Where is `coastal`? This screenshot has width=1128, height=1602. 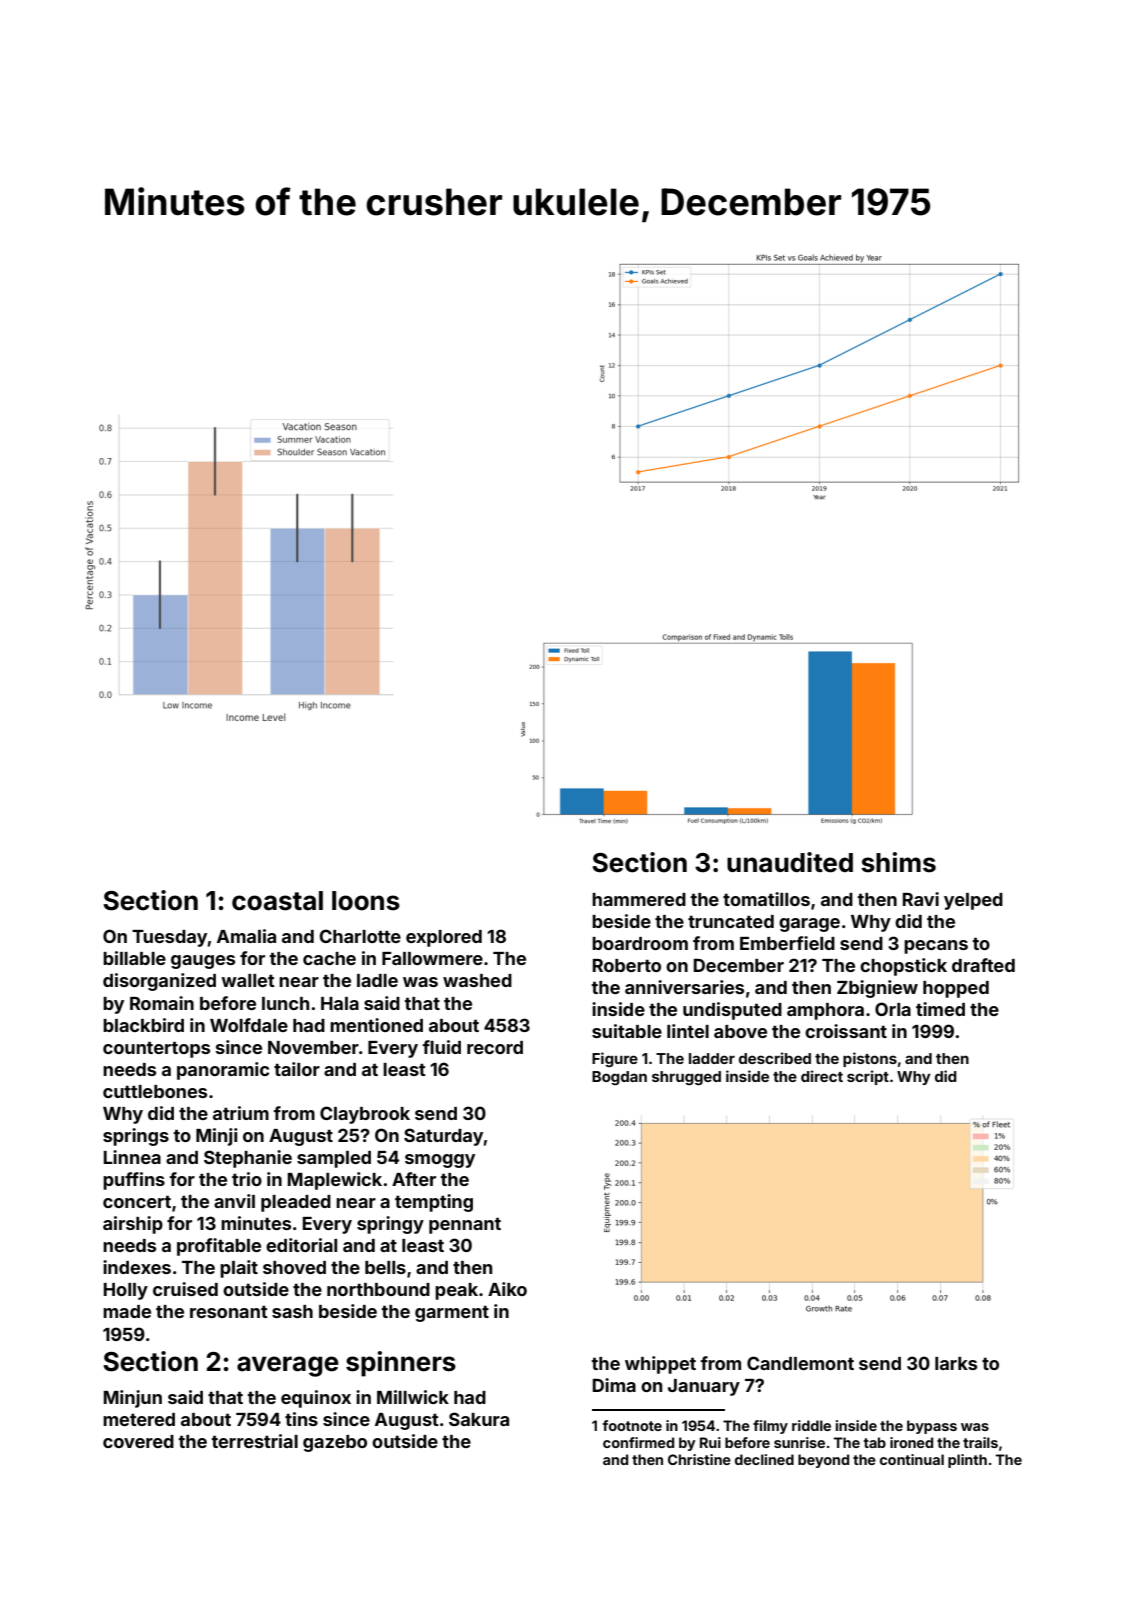
coastal is located at coordinates (277, 901).
